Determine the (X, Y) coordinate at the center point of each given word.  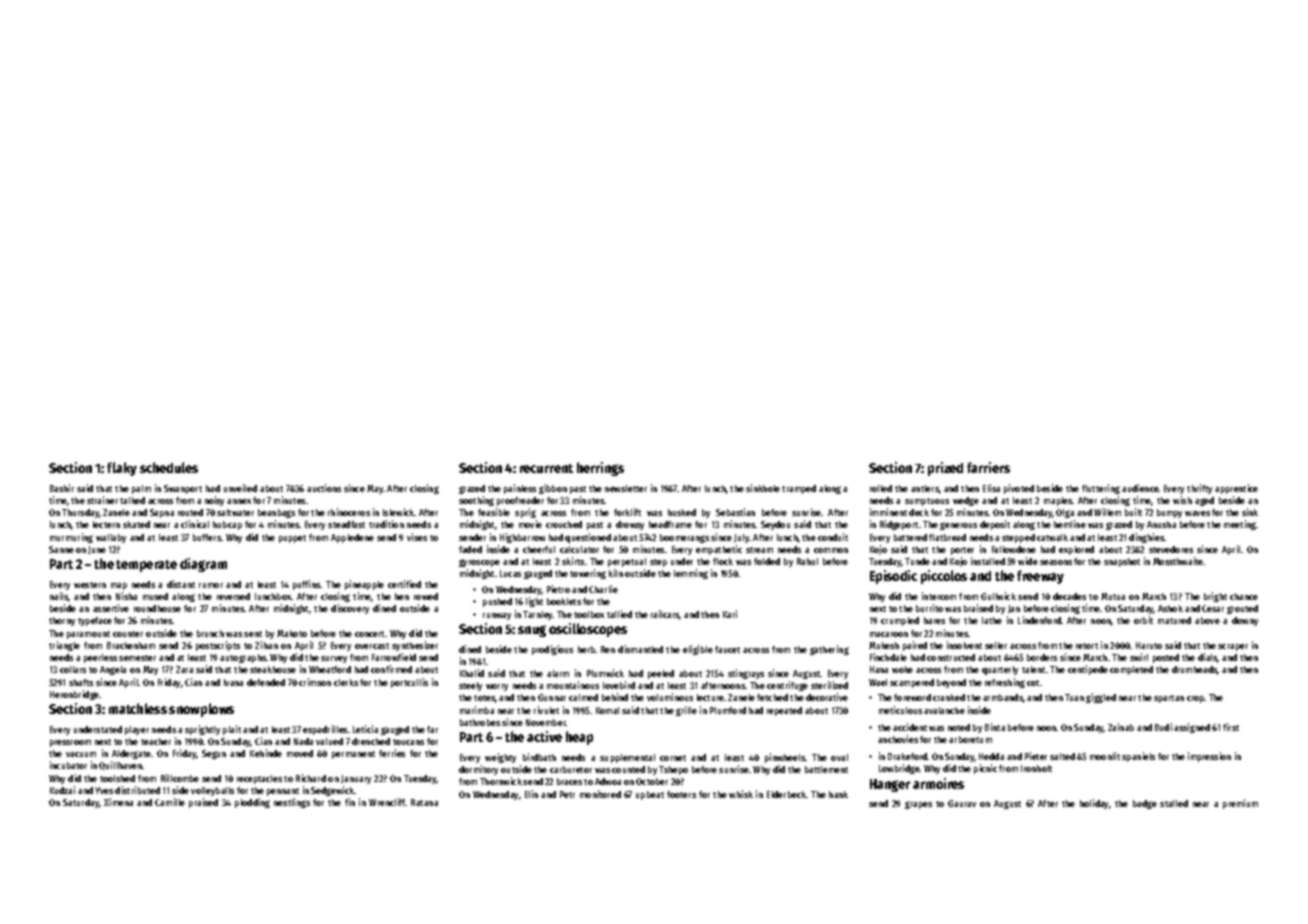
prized (945, 469)
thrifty (1199, 489)
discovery (350, 609)
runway (497, 616)
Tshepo (673, 770)
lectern (106, 524)
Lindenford (1039, 620)
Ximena (118, 802)
